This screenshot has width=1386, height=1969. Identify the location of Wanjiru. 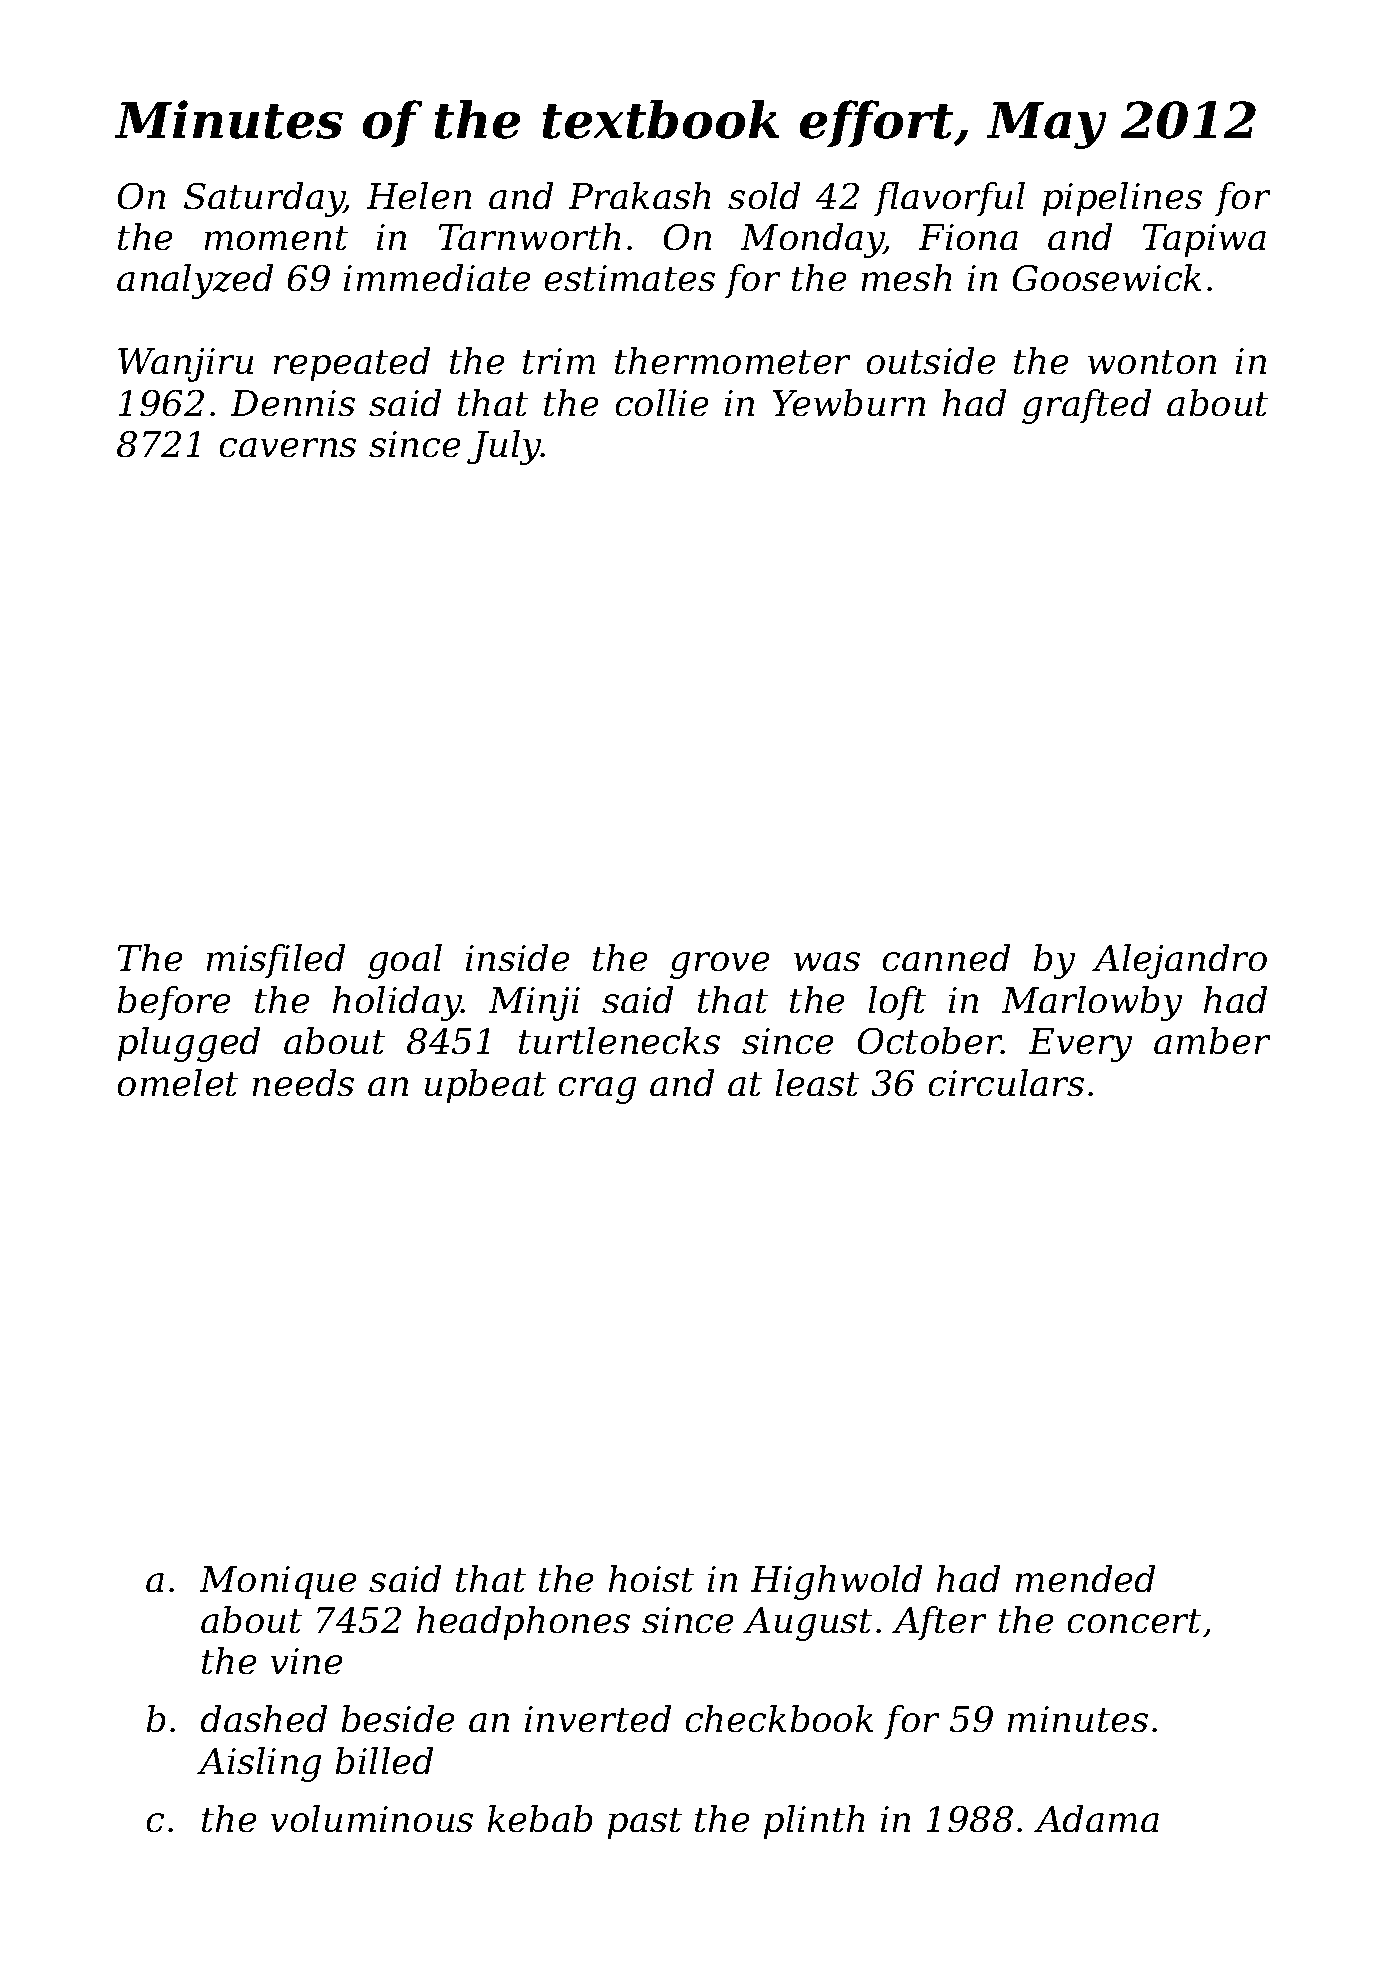
(185, 365).
